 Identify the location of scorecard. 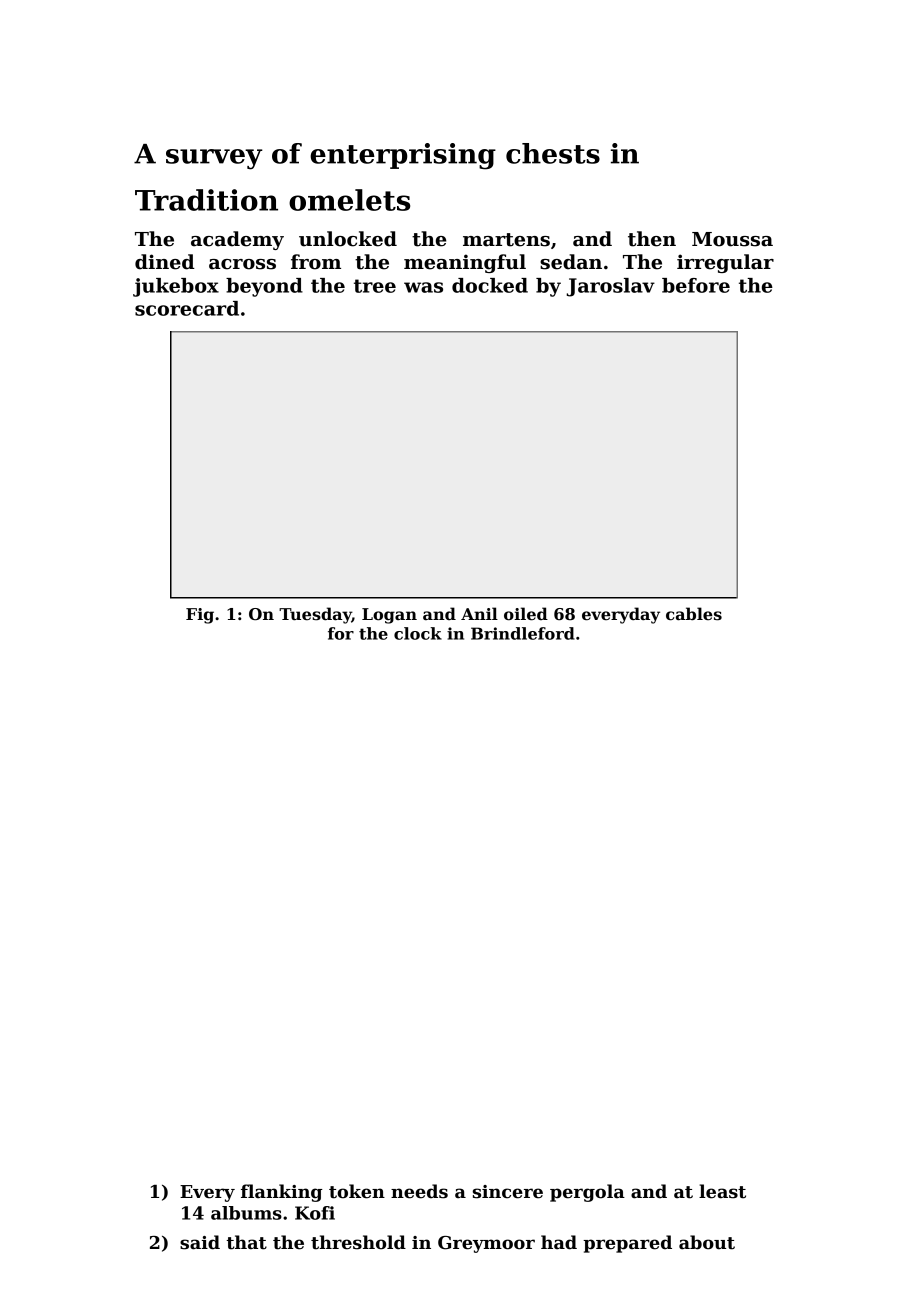
(187, 308).
